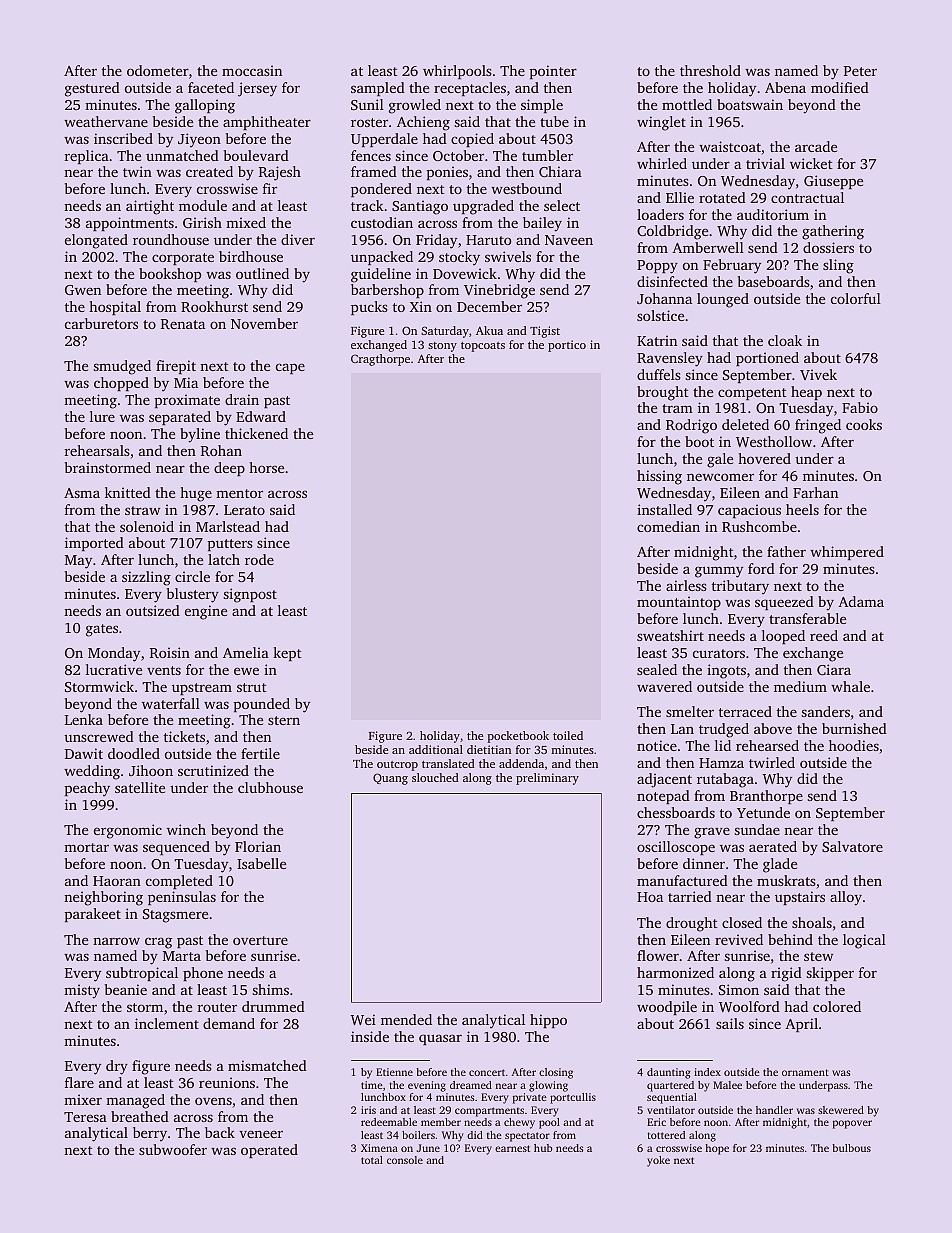 Image resolution: width=952 pixels, height=1233 pixels. I want to click on Akua, so click(489, 330).
